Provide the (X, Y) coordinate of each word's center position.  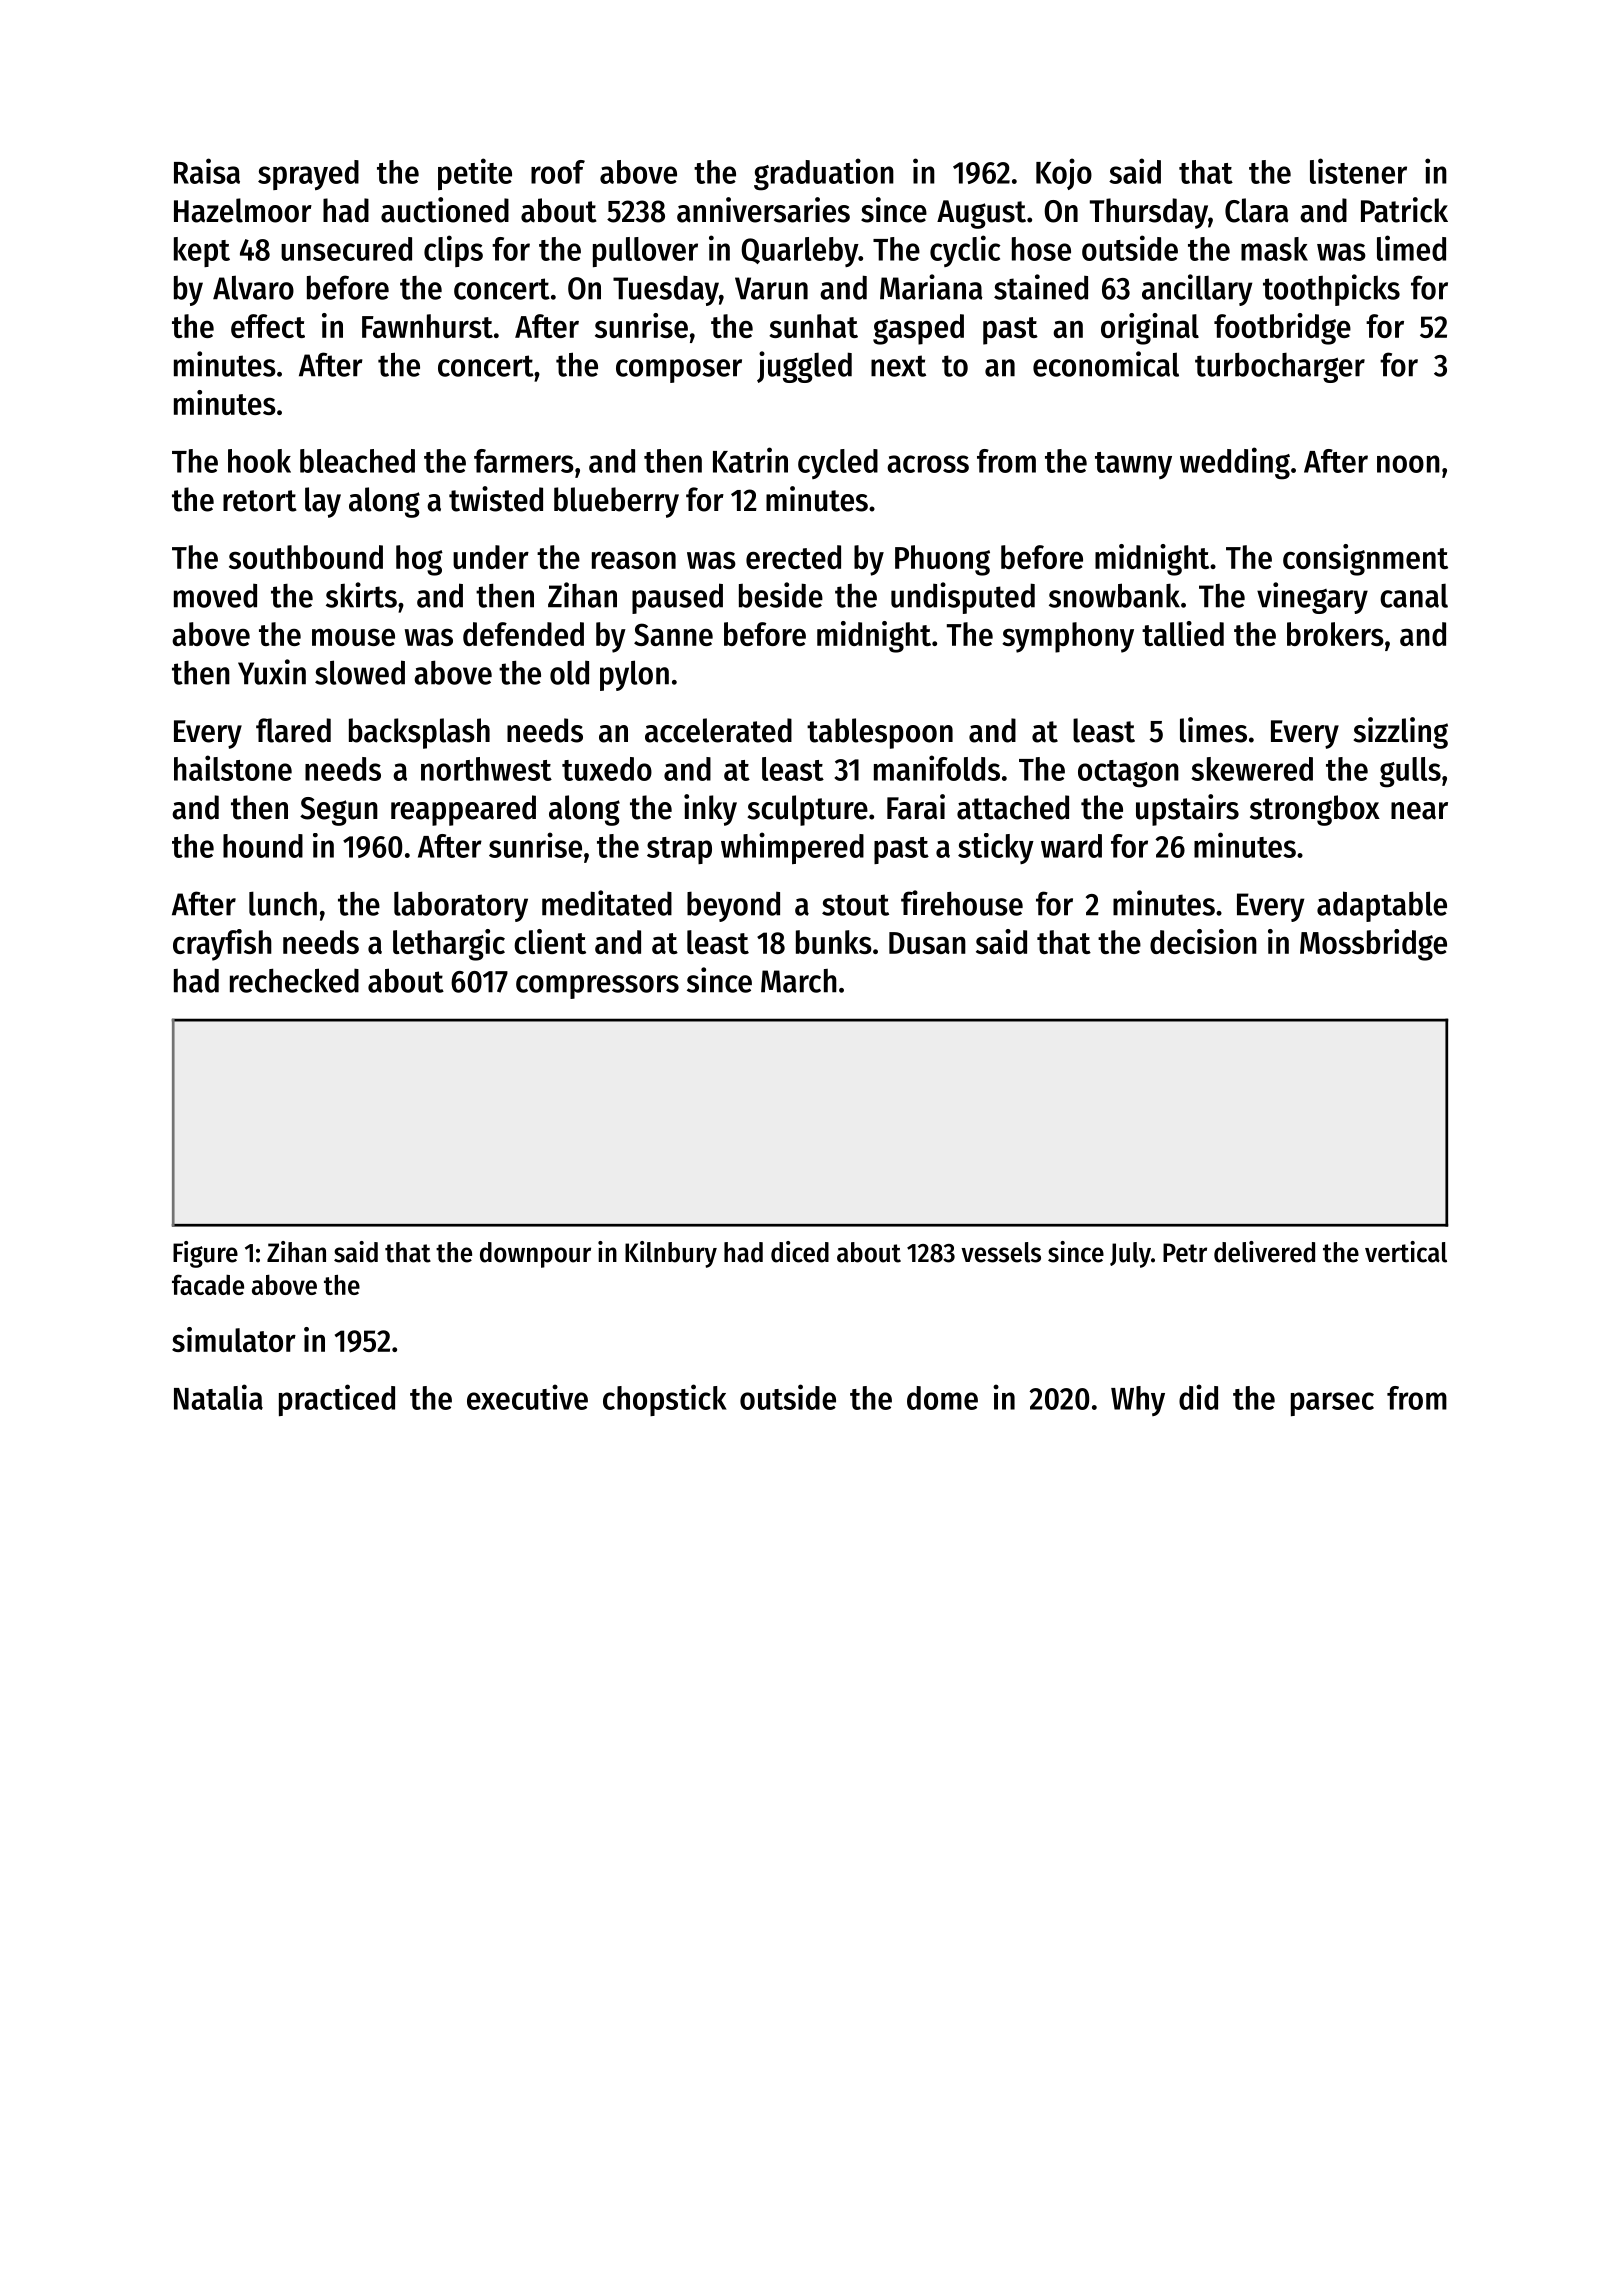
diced (800, 1252)
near (1419, 811)
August (981, 214)
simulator (234, 1339)
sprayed (308, 175)
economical (1106, 364)
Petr (1185, 1253)
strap (679, 850)
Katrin (750, 460)
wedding (1235, 463)
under (491, 557)
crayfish (222, 945)
